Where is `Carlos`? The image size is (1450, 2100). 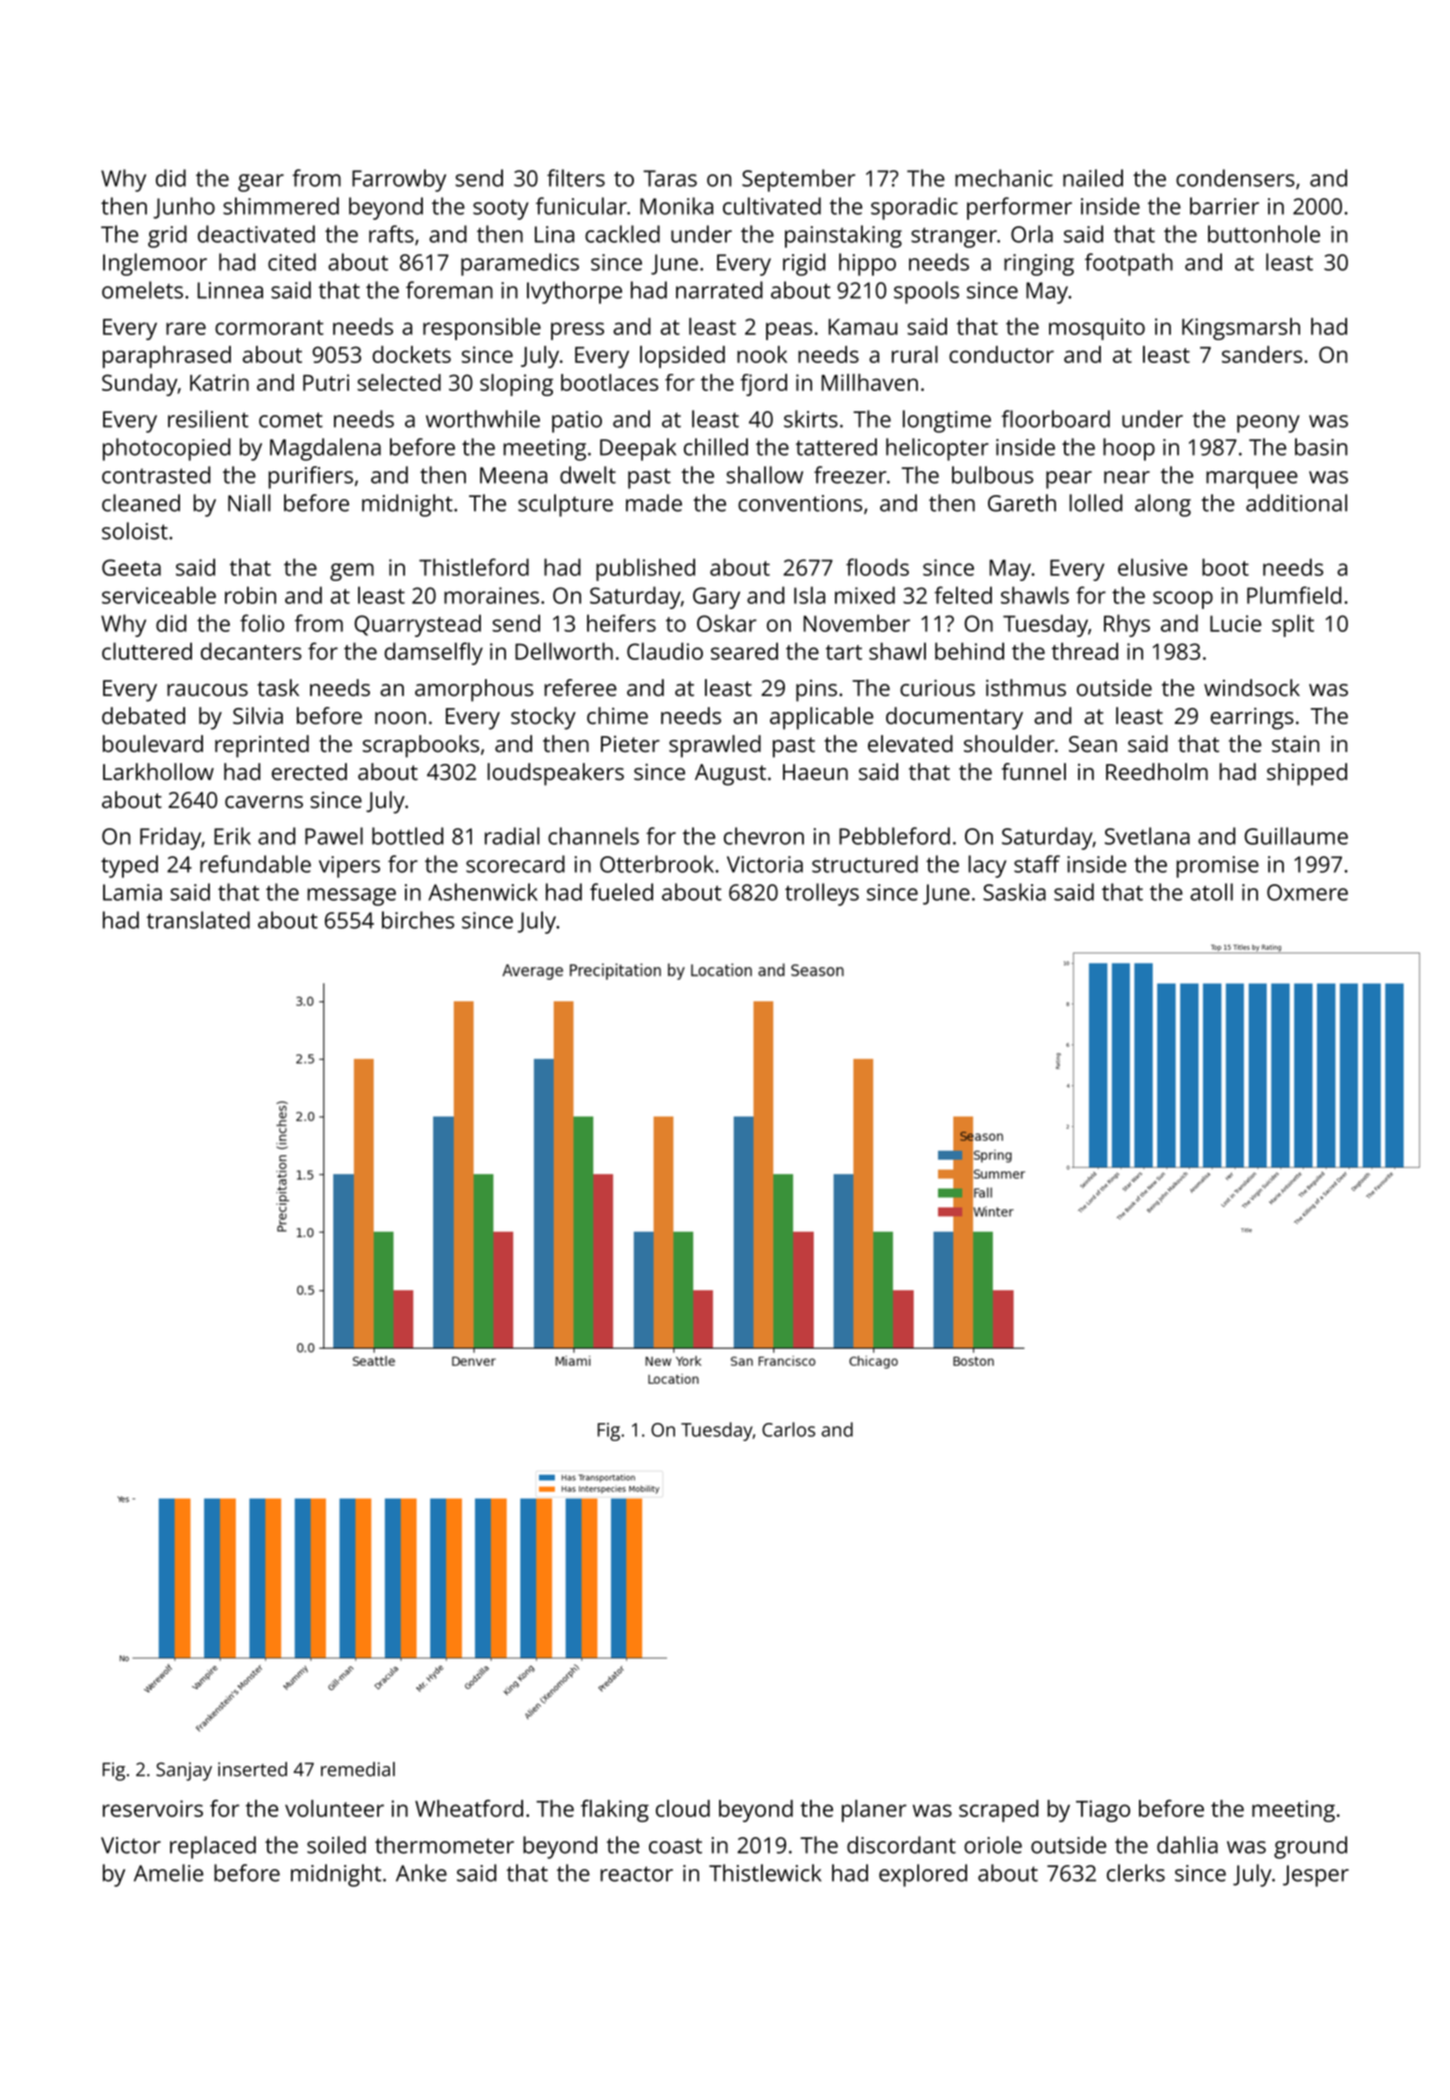 Carlos is located at coordinates (788, 1429).
